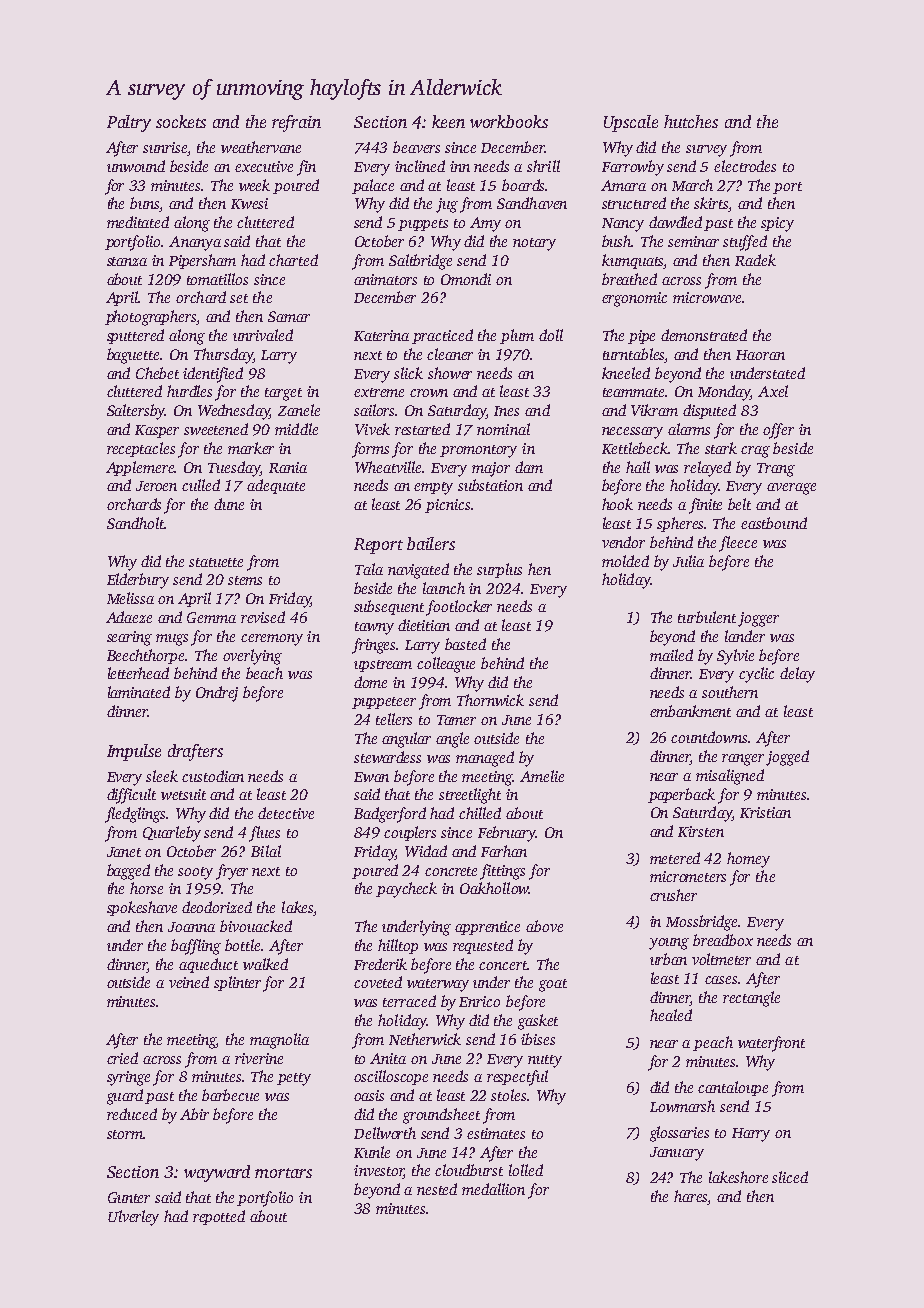  I want to click on spicy, so click(777, 224).
